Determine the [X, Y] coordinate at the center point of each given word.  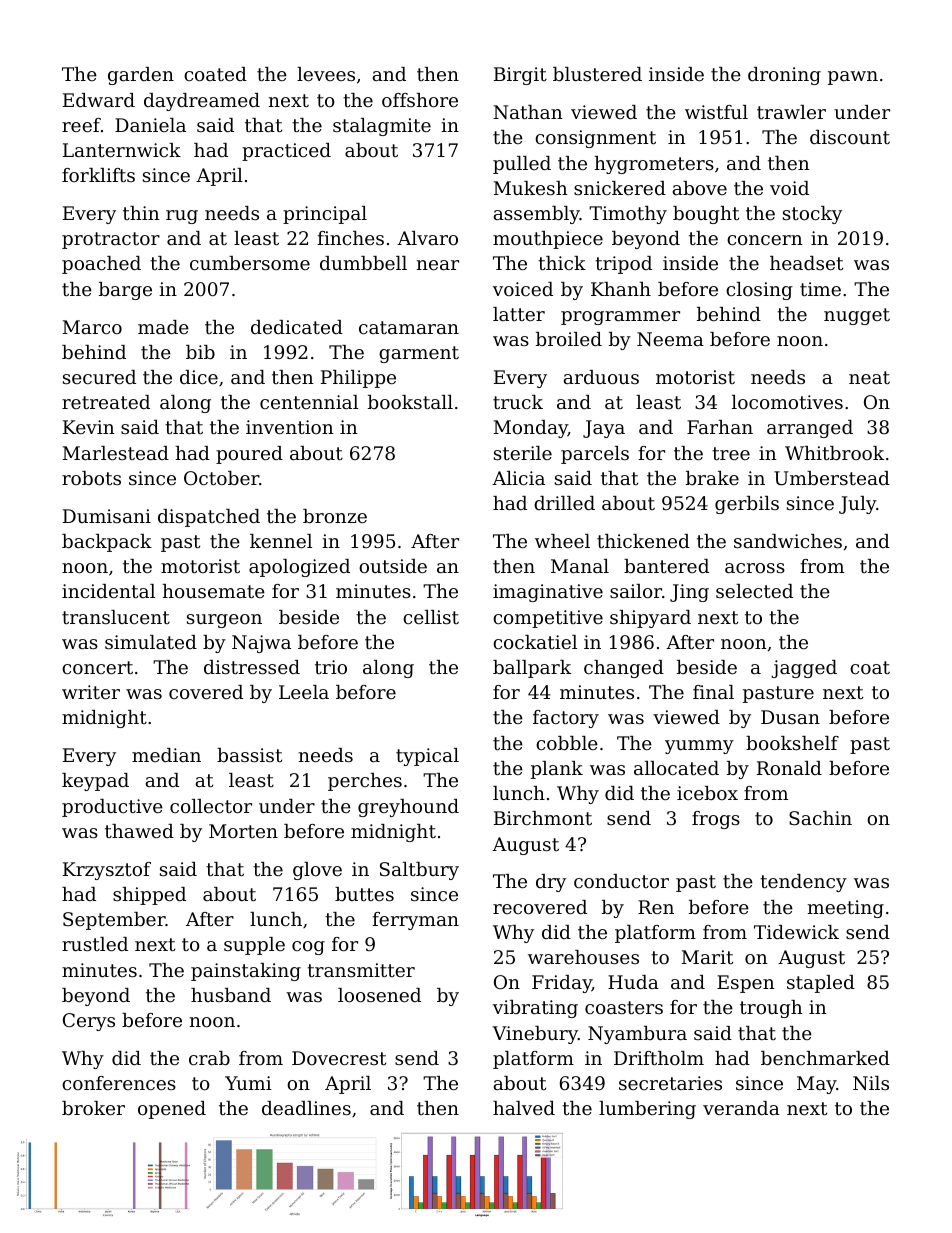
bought [706, 215]
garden [141, 76]
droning [784, 76]
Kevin [88, 427]
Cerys [89, 1022]
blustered [597, 74]
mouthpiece [548, 240]
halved [524, 1108]
